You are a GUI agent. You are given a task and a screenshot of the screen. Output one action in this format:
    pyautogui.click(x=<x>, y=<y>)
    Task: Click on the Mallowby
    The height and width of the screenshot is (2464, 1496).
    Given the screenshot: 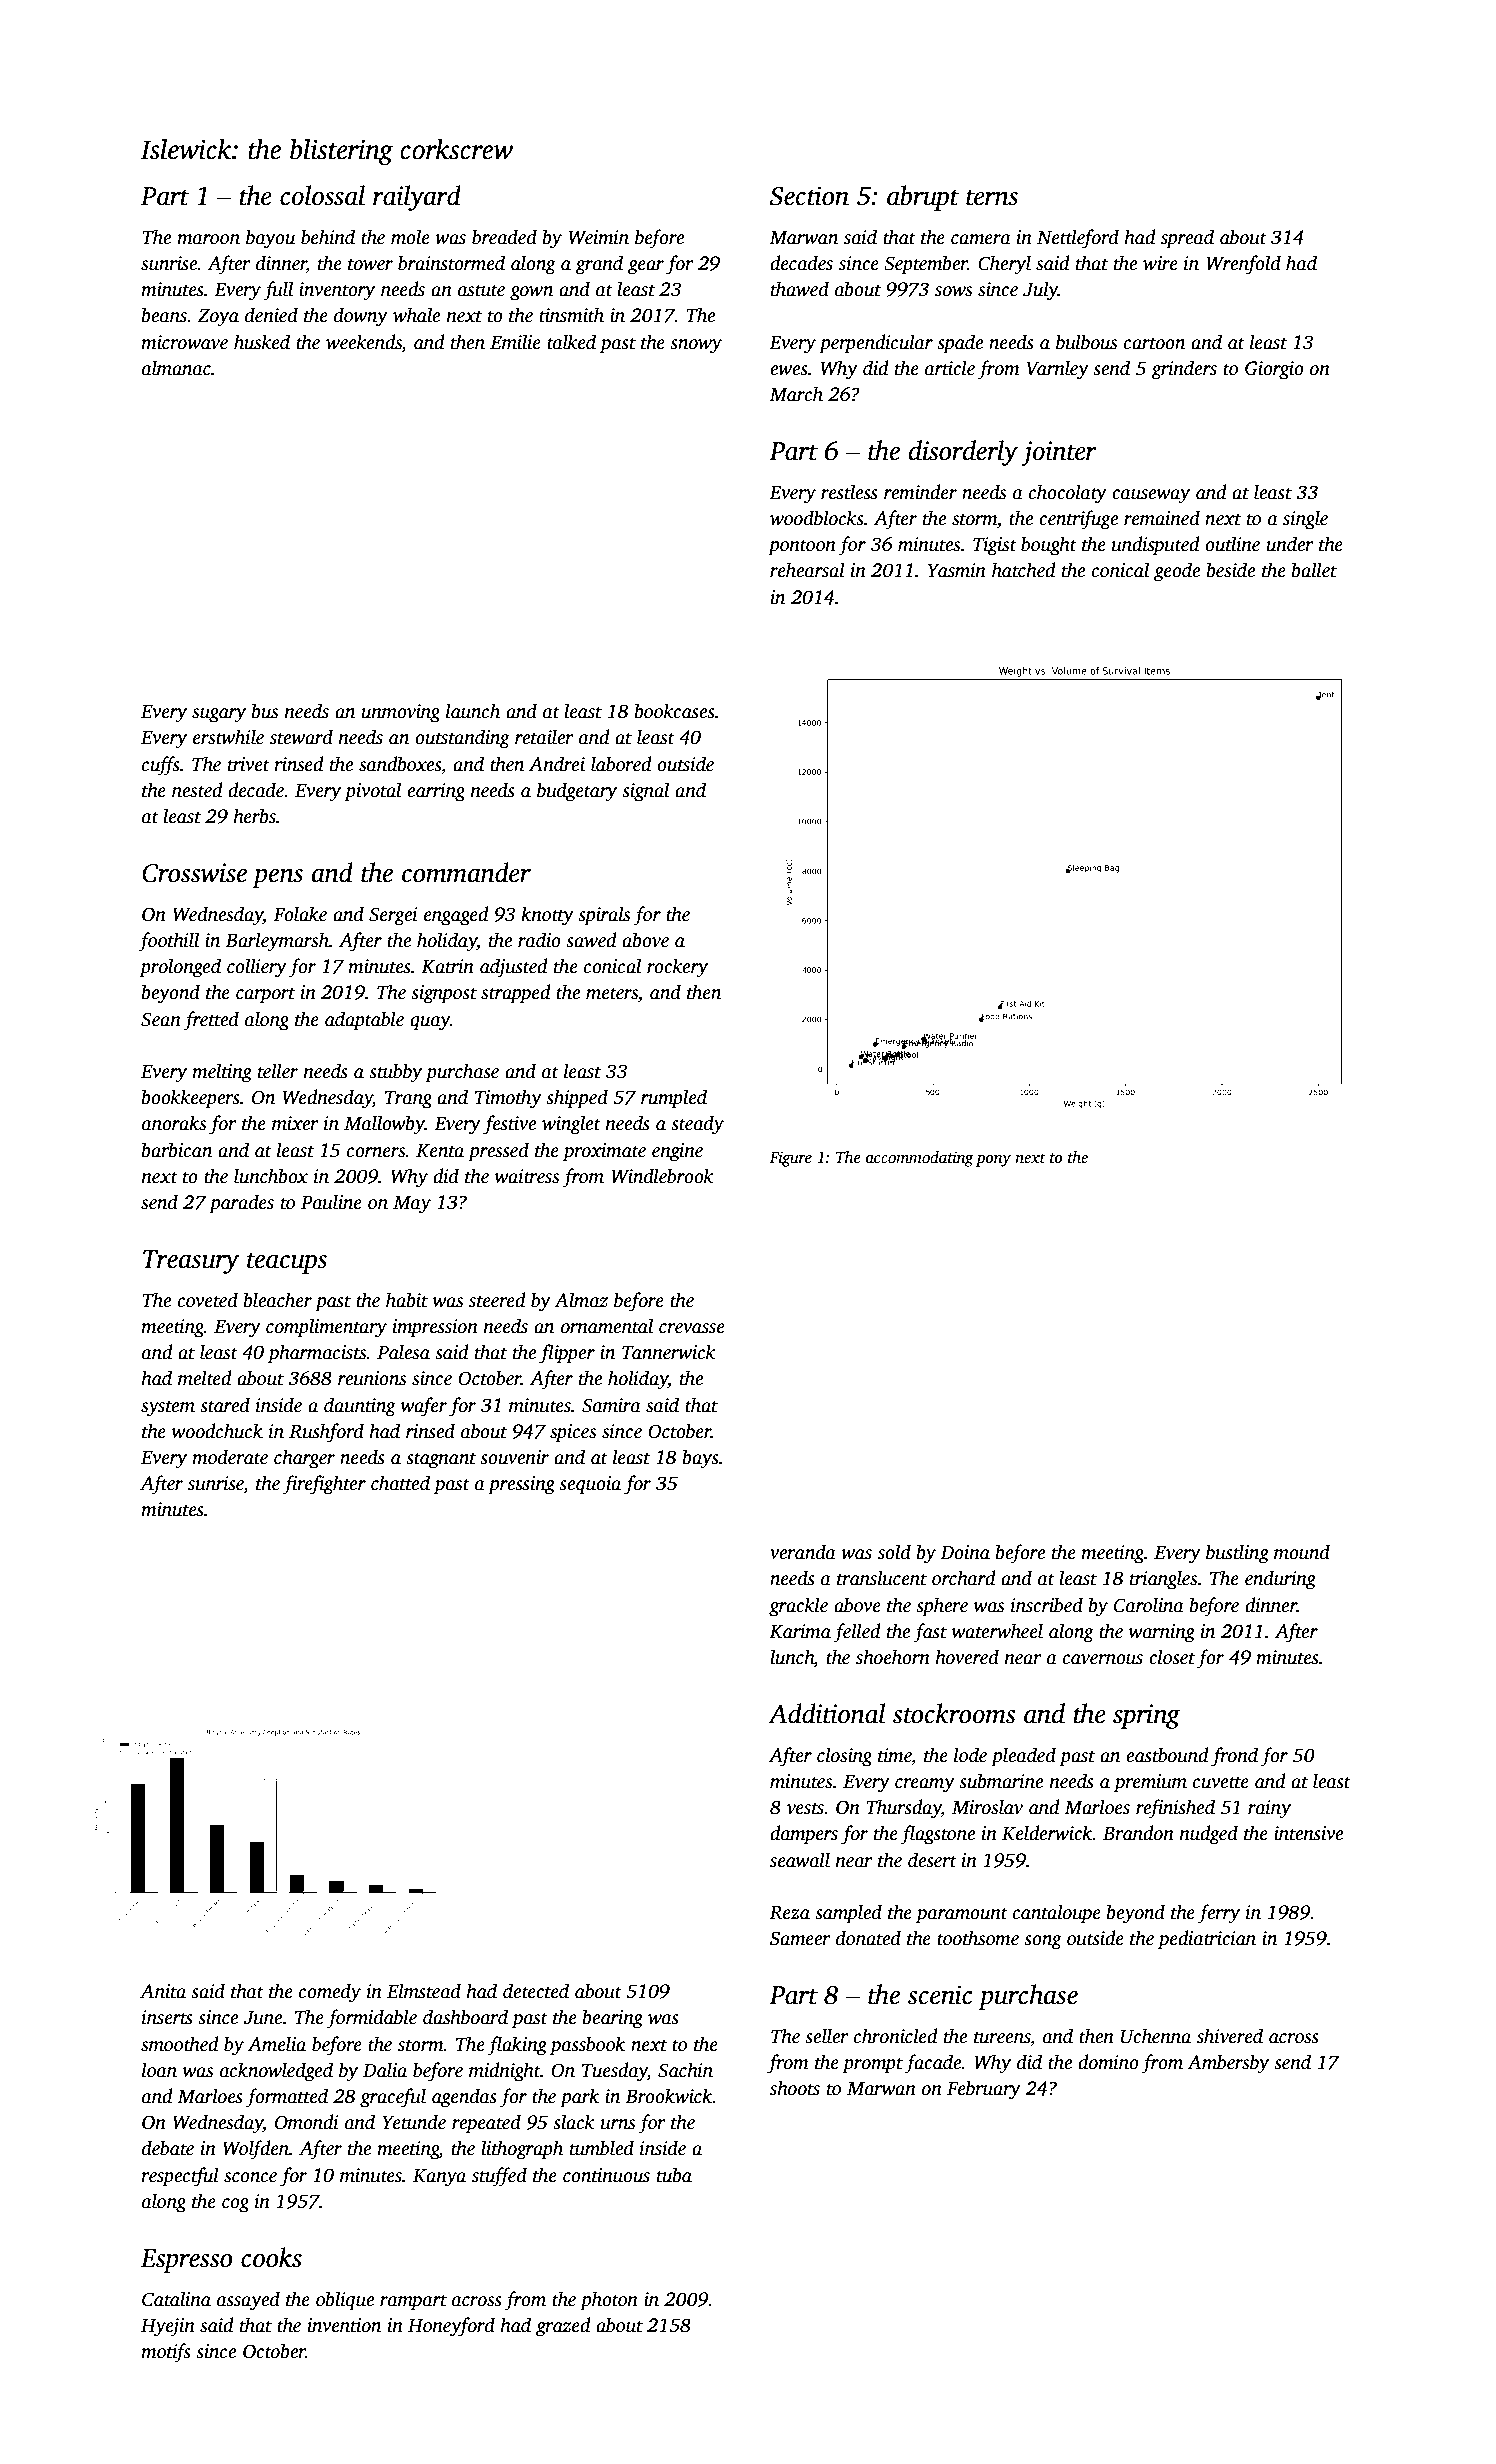 What is the action you would take?
    pyautogui.click(x=384, y=1125)
